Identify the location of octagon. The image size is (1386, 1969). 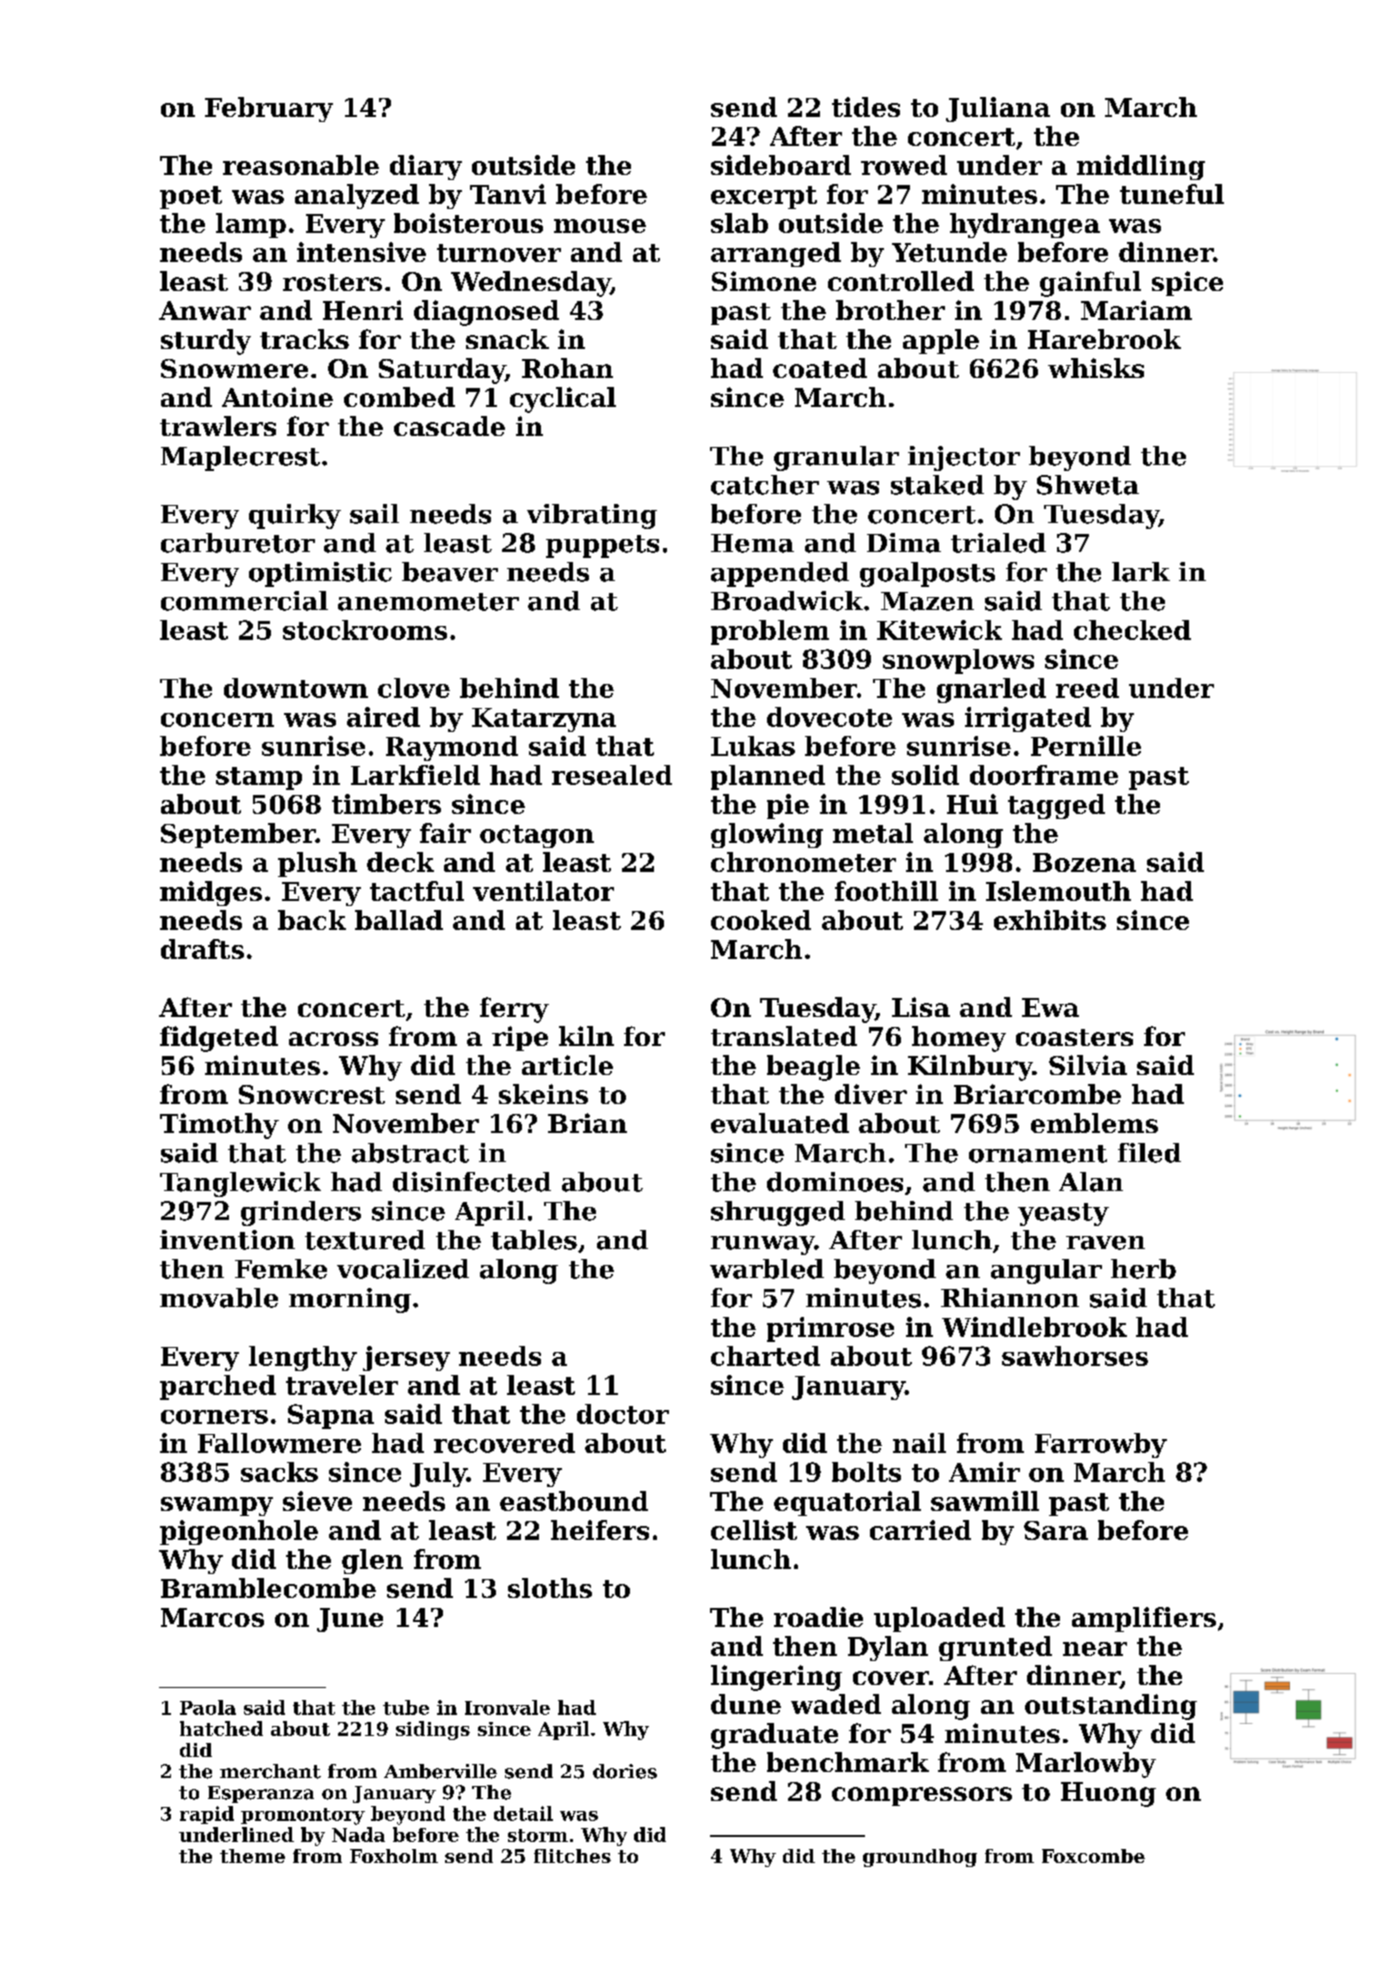
(537, 836).
